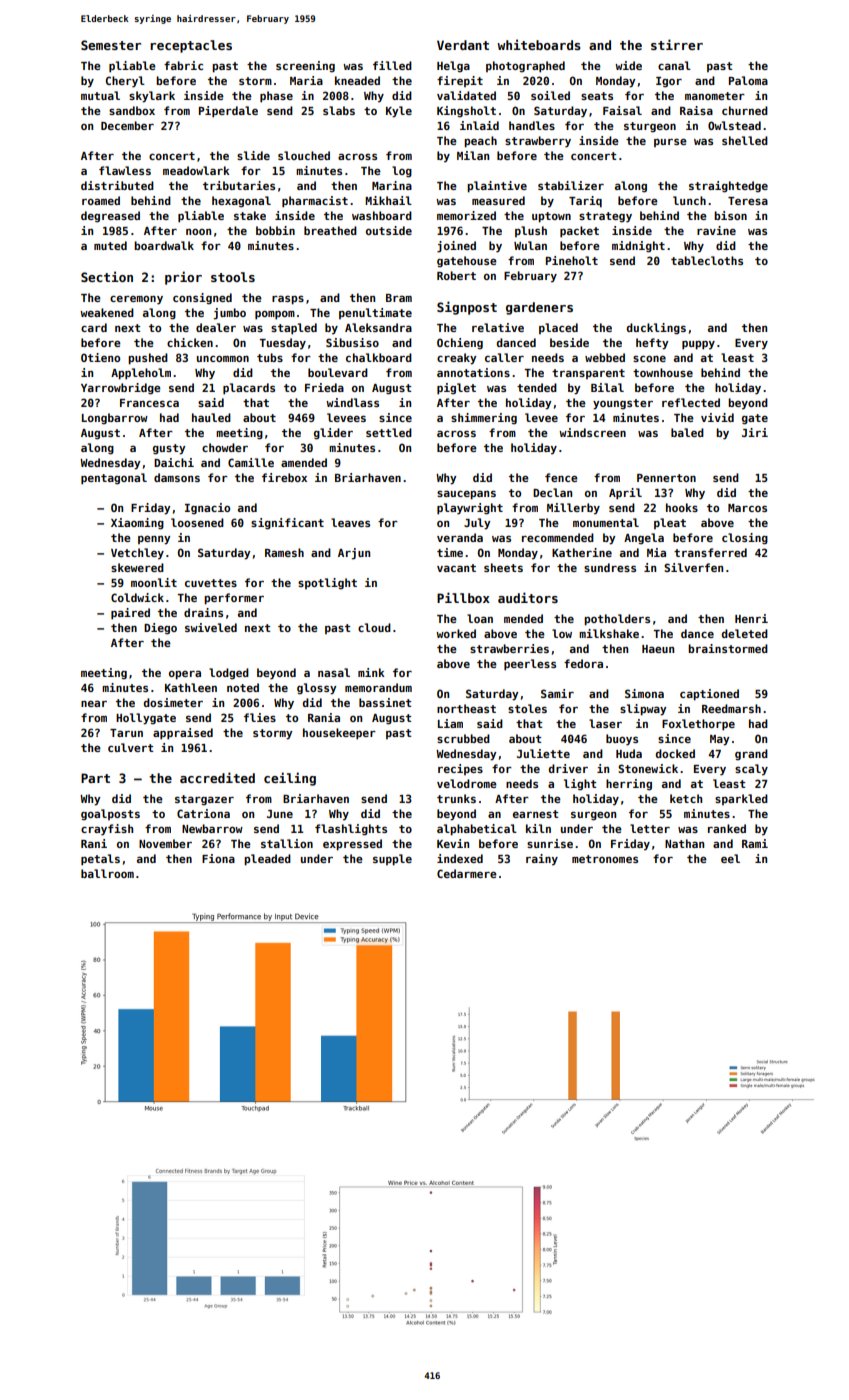 This screenshot has width=849, height=1400. I want to click on chicken, so click(190, 342).
